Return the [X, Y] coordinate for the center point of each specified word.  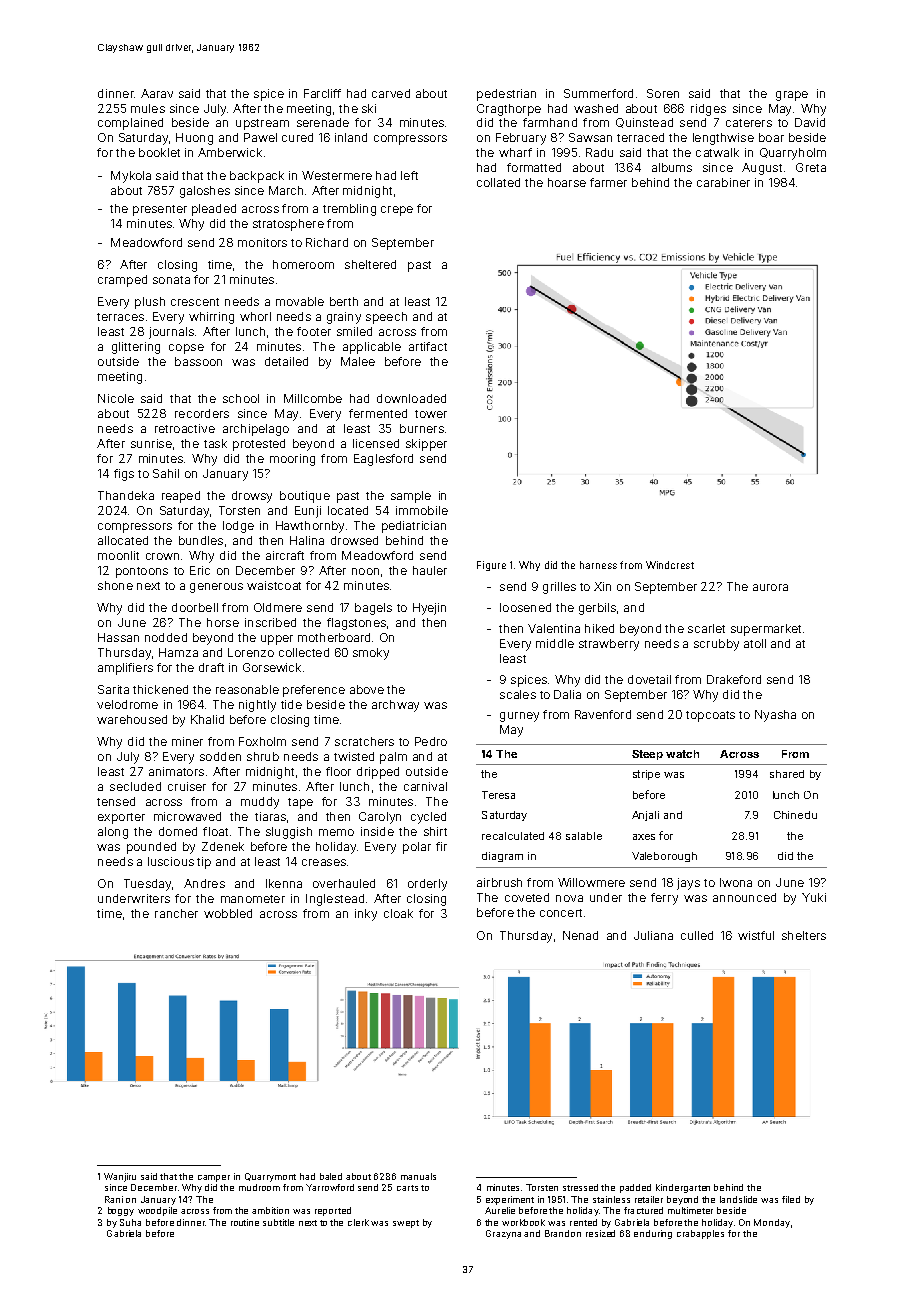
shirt [435, 831]
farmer [608, 182]
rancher [176, 913]
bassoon [198, 361]
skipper [426, 445]
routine [245, 1222]
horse [223, 622]
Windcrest [670, 565]
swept [406, 1224]
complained [130, 124]
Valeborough [664, 857]
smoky [371, 654]
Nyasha [775, 716]
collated [498, 182]
